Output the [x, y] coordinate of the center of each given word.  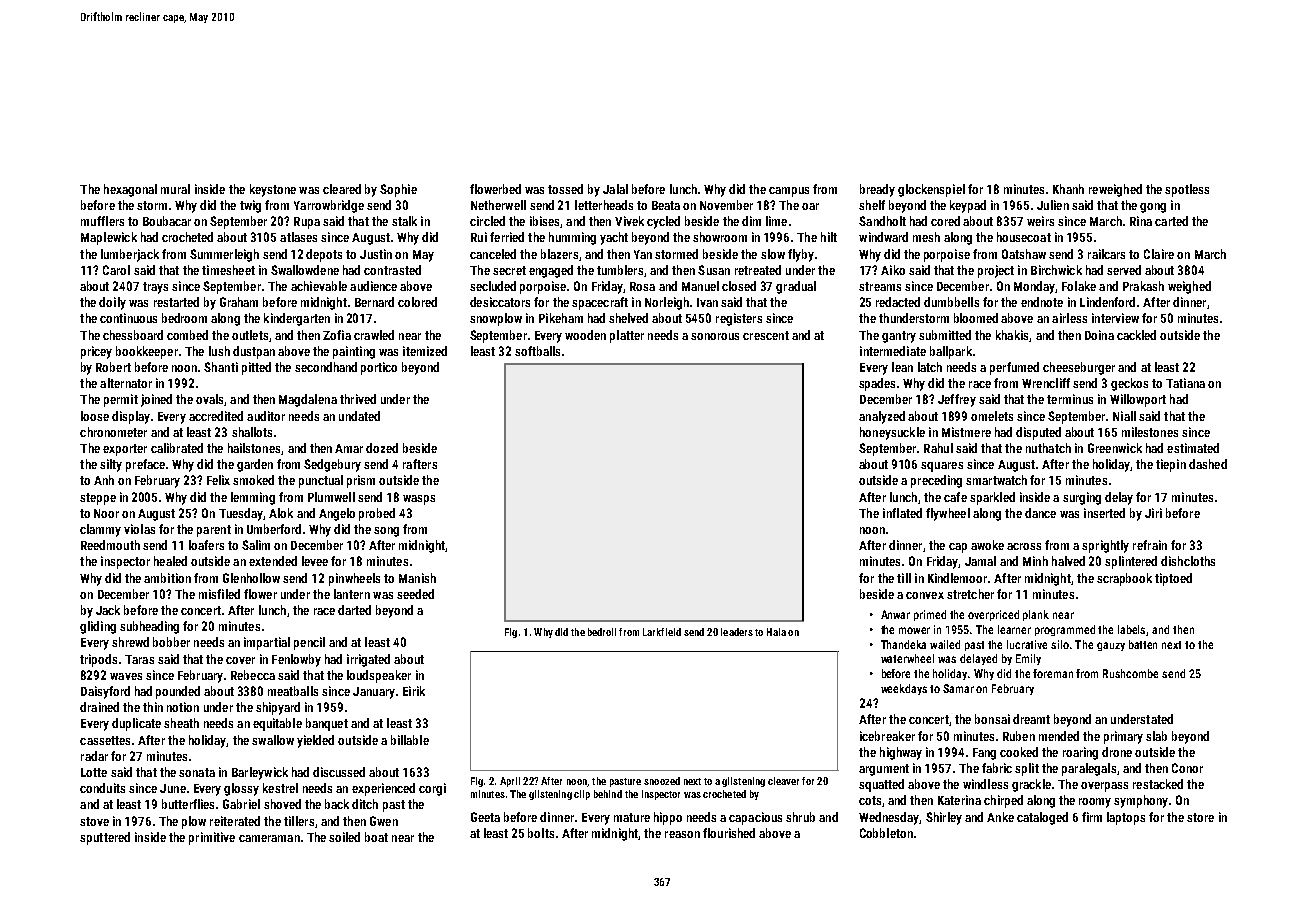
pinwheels [354, 579]
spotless [1187, 190]
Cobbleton [886, 833]
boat [376, 837]
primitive [212, 838]
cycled [663, 222]
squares [942, 467]
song [386, 532]
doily [112, 303]
